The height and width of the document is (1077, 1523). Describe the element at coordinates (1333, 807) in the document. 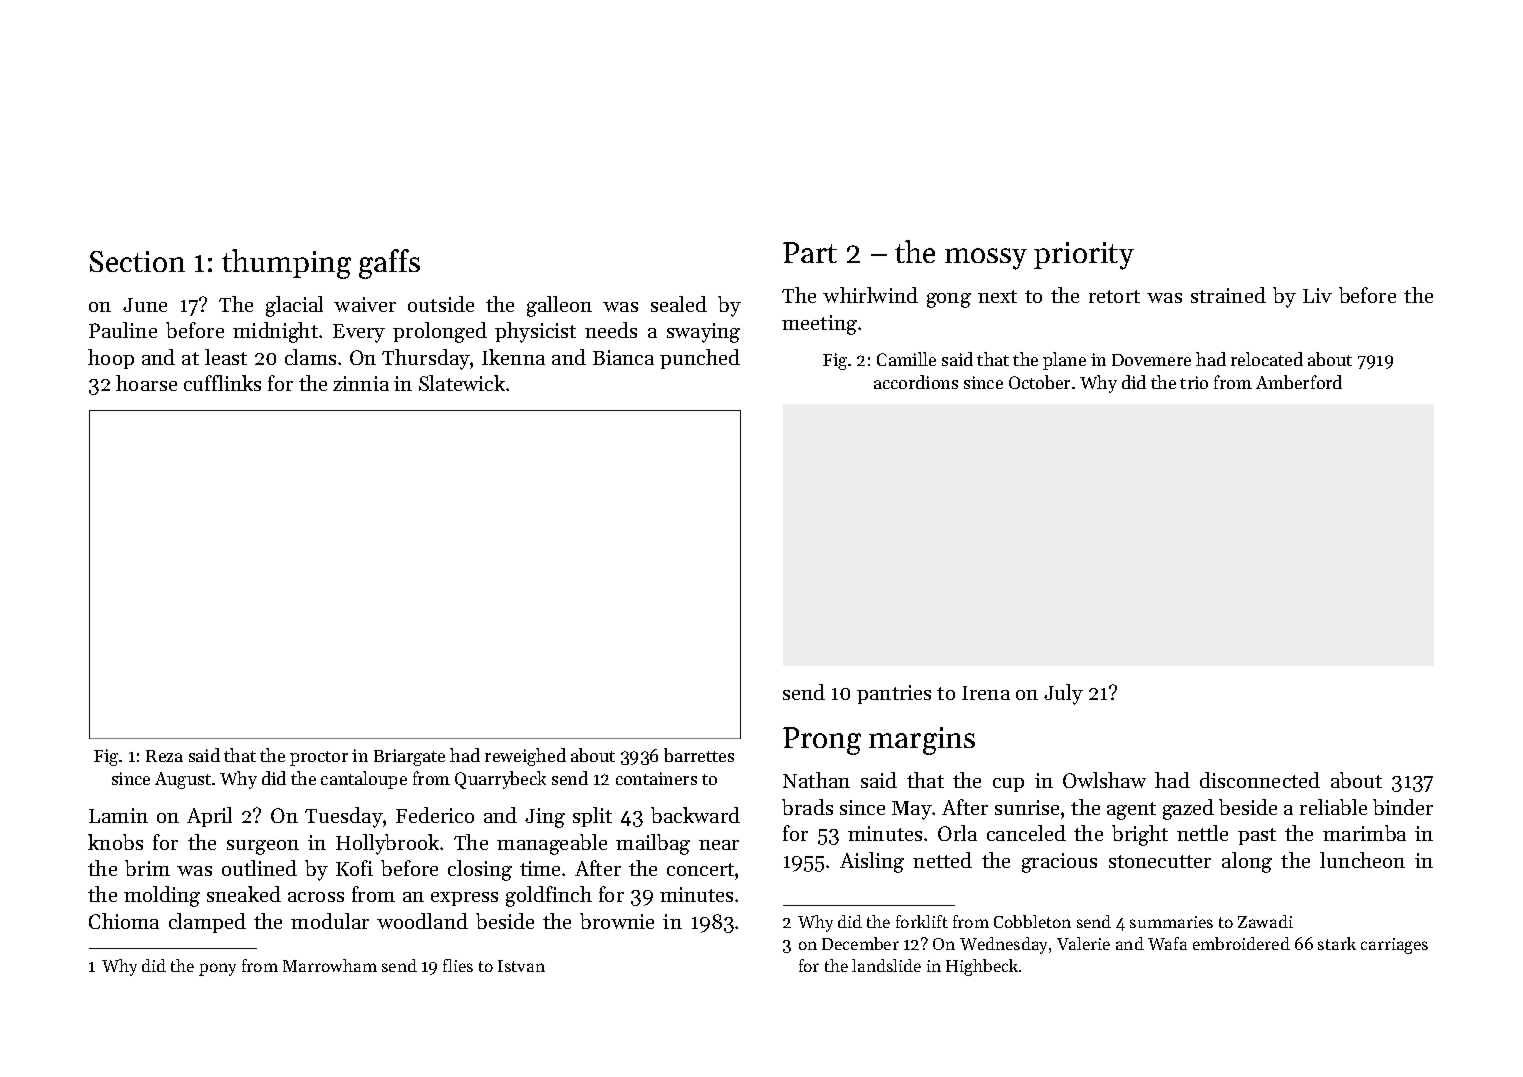

I see `reliable` at that location.
